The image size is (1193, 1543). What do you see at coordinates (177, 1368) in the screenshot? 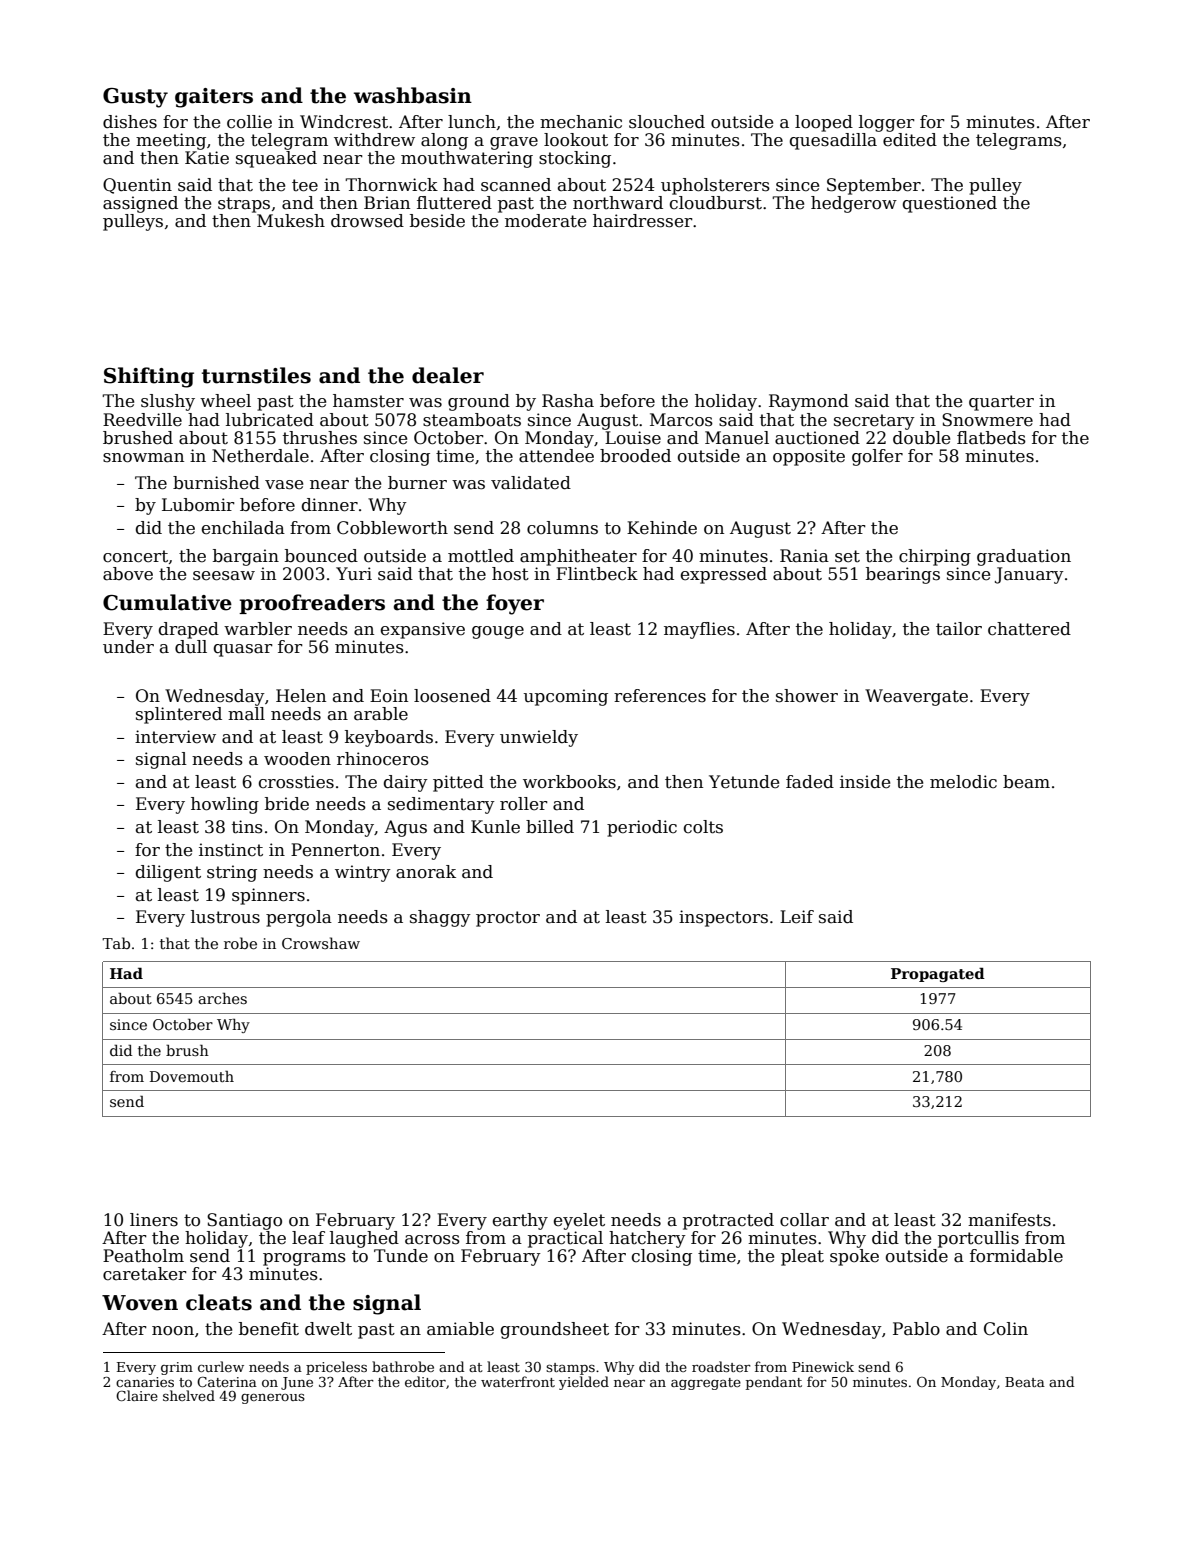
I see `grim` at bounding box center [177, 1368].
